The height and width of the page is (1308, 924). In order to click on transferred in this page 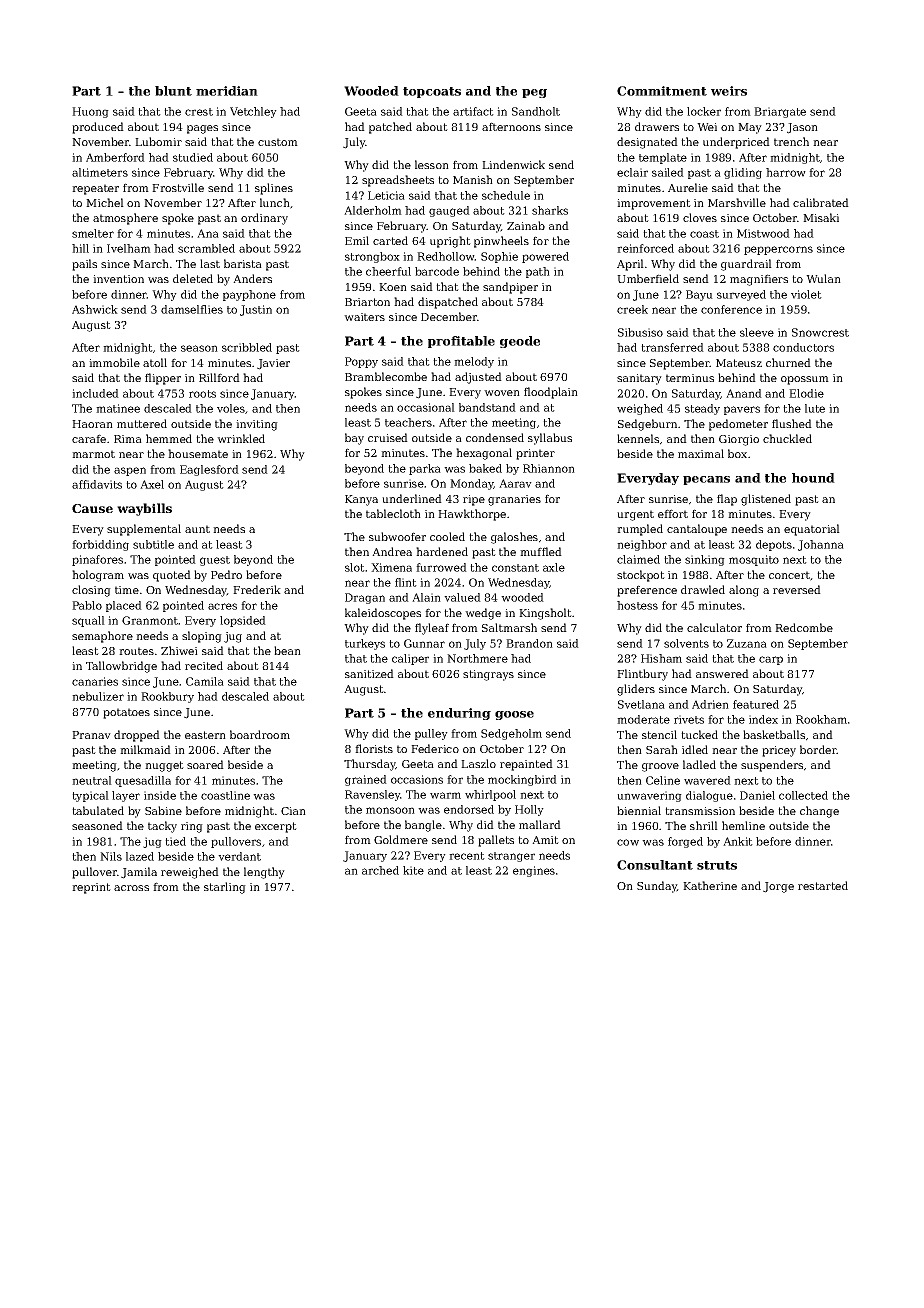, I will do `click(672, 347)`.
